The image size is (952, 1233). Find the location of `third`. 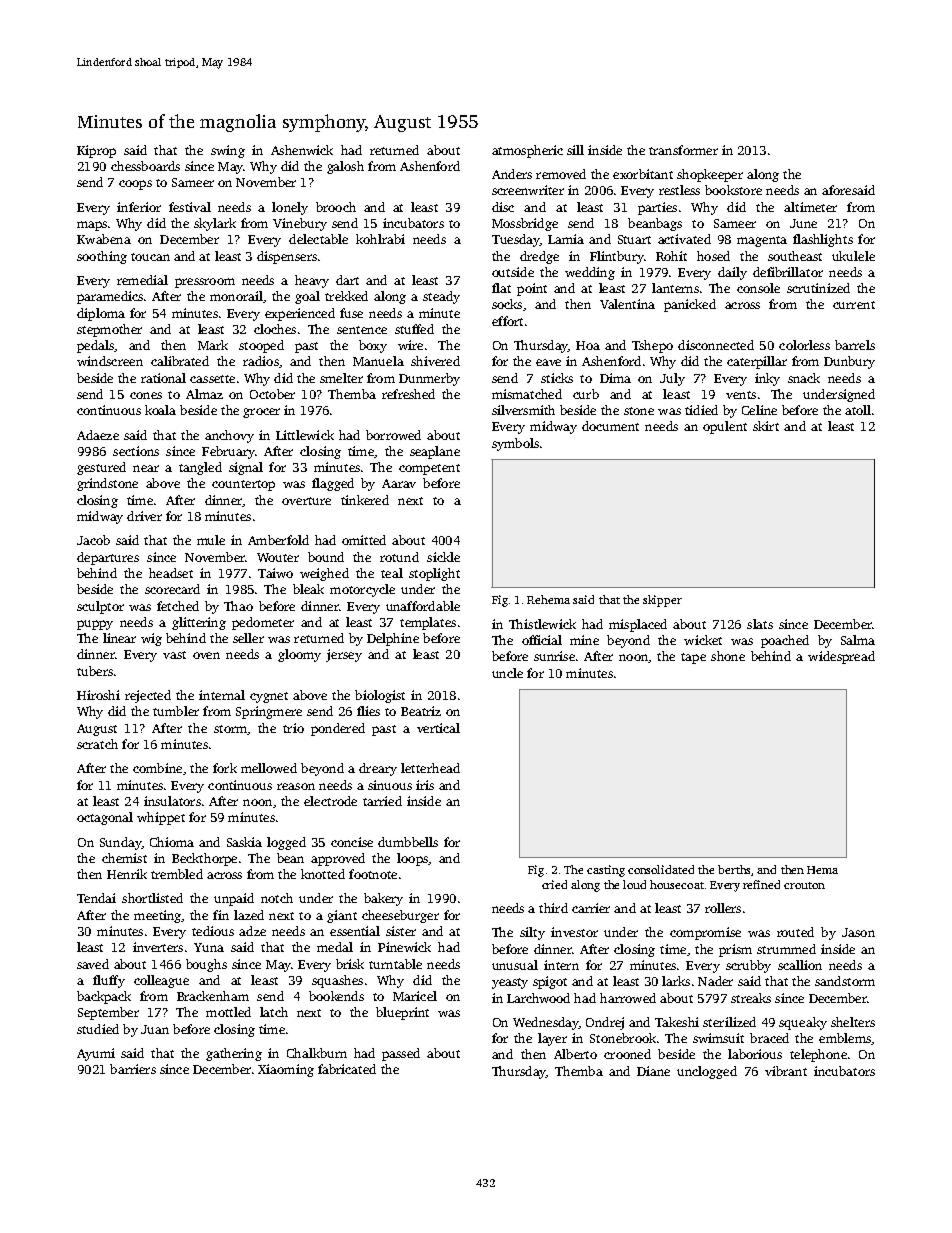

third is located at coordinates (553, 908).
